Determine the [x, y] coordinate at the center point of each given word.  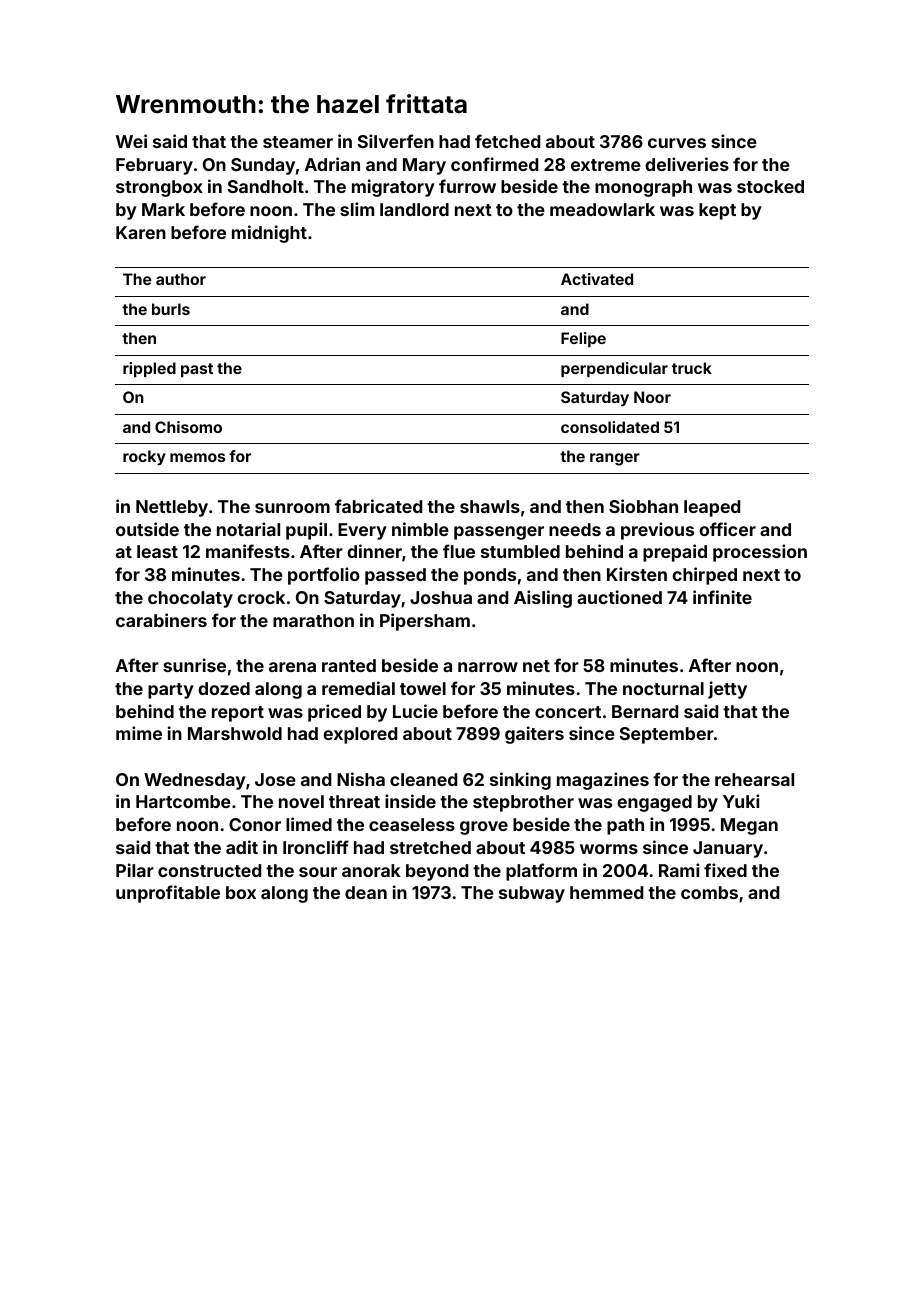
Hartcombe [183, 801]
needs [575, 529]
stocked [770, 186]
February [154, 166]
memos [197, 457]
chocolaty [190, 599]
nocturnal [663, 688]
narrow [488, 667]
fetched [507, 141]
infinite [722, 597]
